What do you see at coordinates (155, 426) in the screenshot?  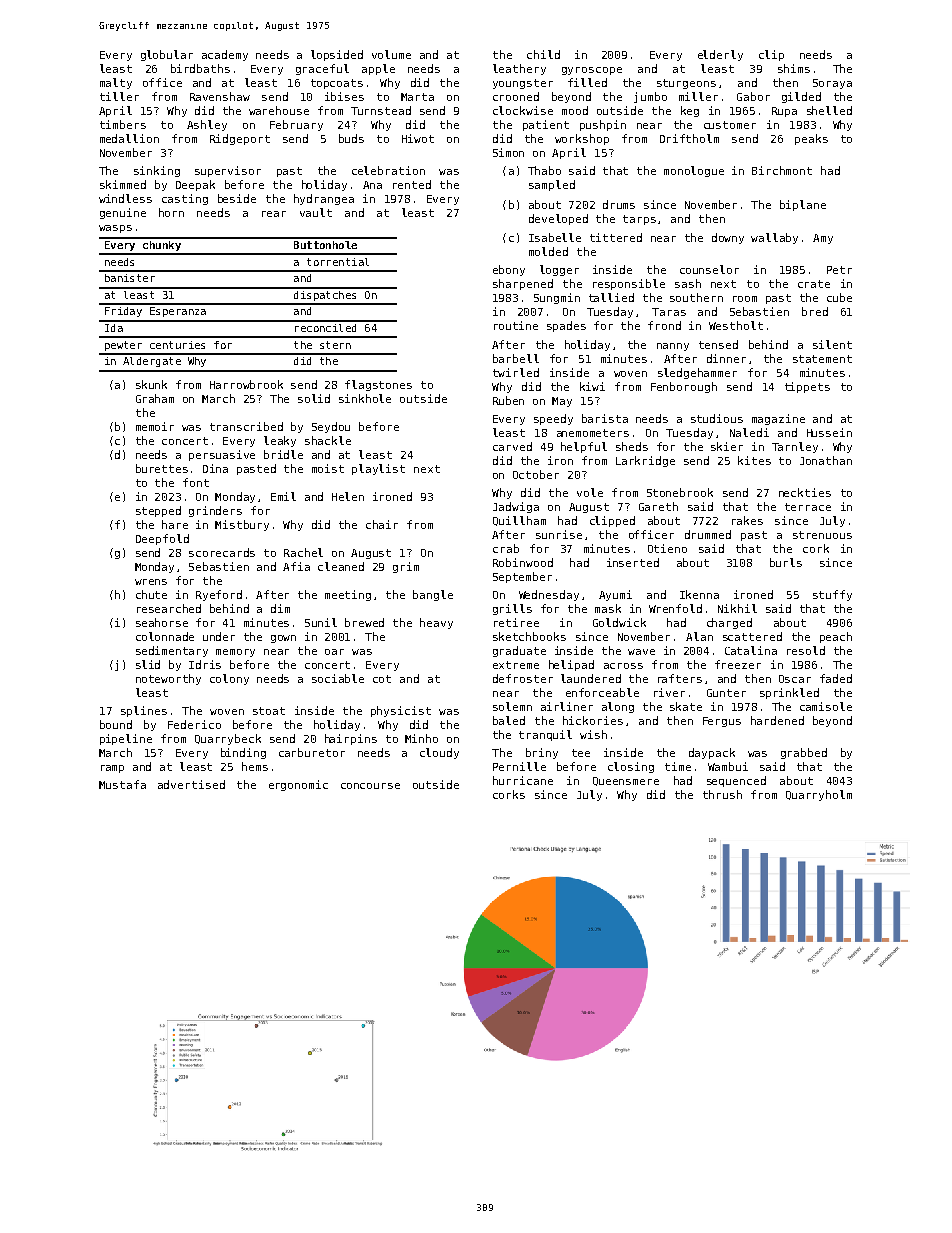 I see `memoir` at bounding box center [155, 426].
